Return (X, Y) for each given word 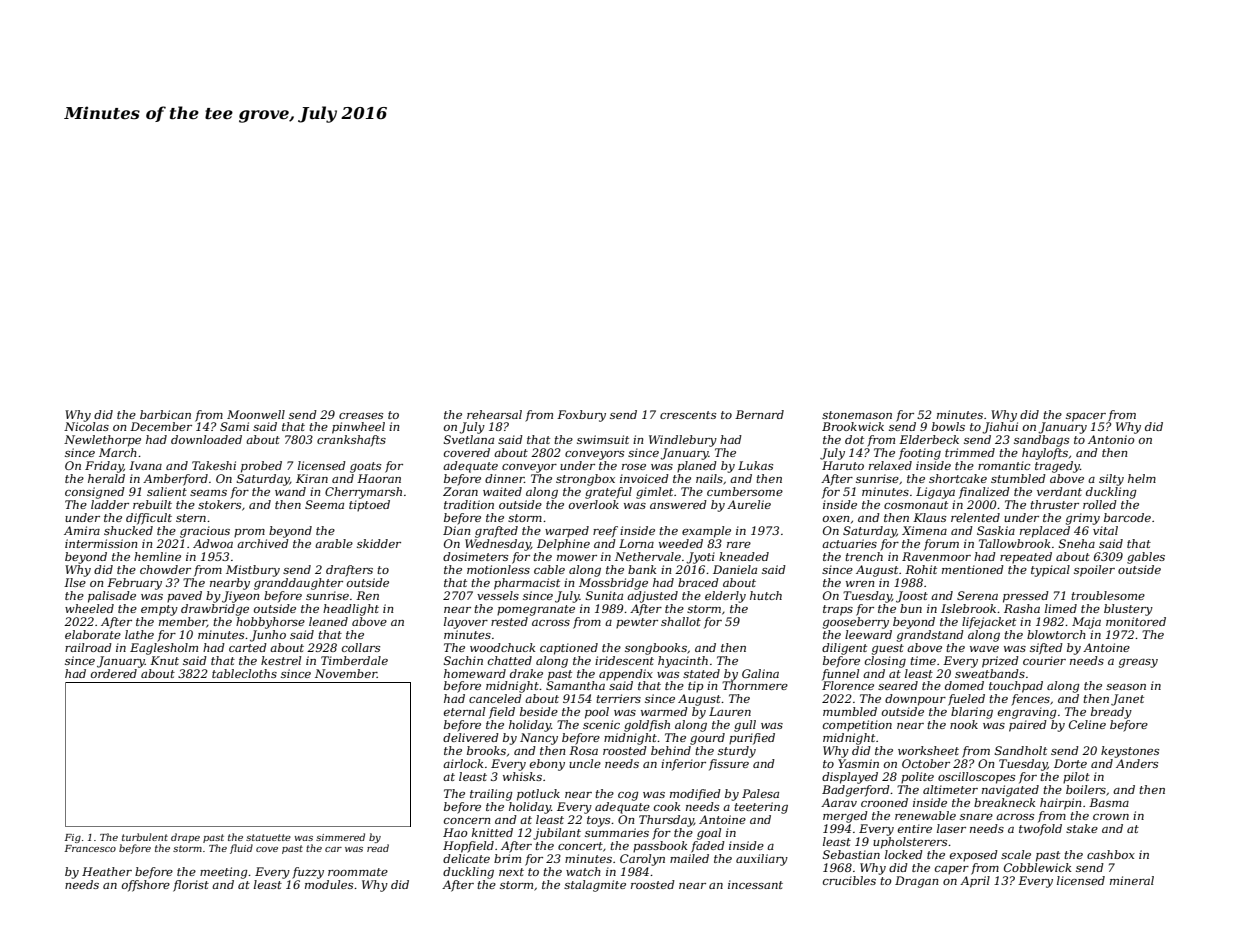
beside (539, 711)
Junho (268, 636)
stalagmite (595, 886)
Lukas (755, 465)
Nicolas (86, 426)
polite (917, 778)
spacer (1086, 417)
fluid (241, 849)
